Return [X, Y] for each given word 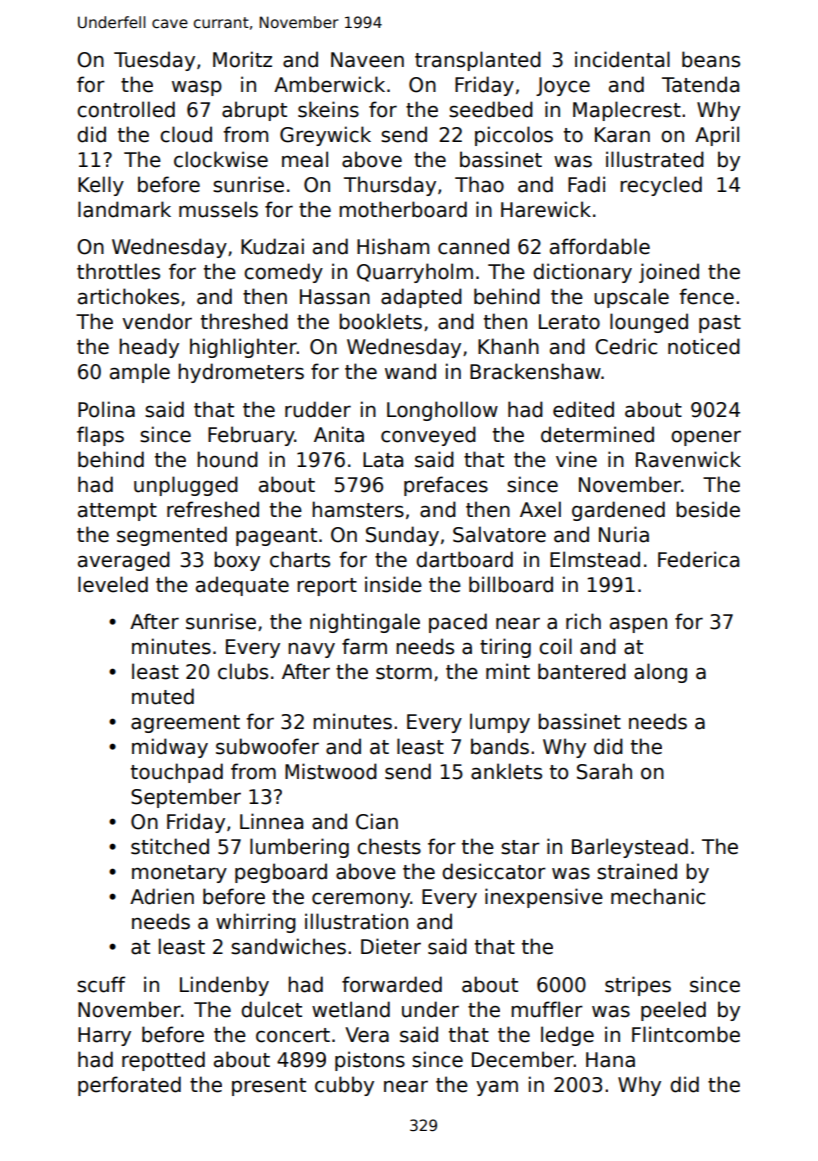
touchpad [177, 773]
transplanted [478, 61]
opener [706, 438]
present [269, 1087]
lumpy [500, 723]
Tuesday [154, 61]
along [660, 673]
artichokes [128, 296]
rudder [318, 409]
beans [711, 59]
